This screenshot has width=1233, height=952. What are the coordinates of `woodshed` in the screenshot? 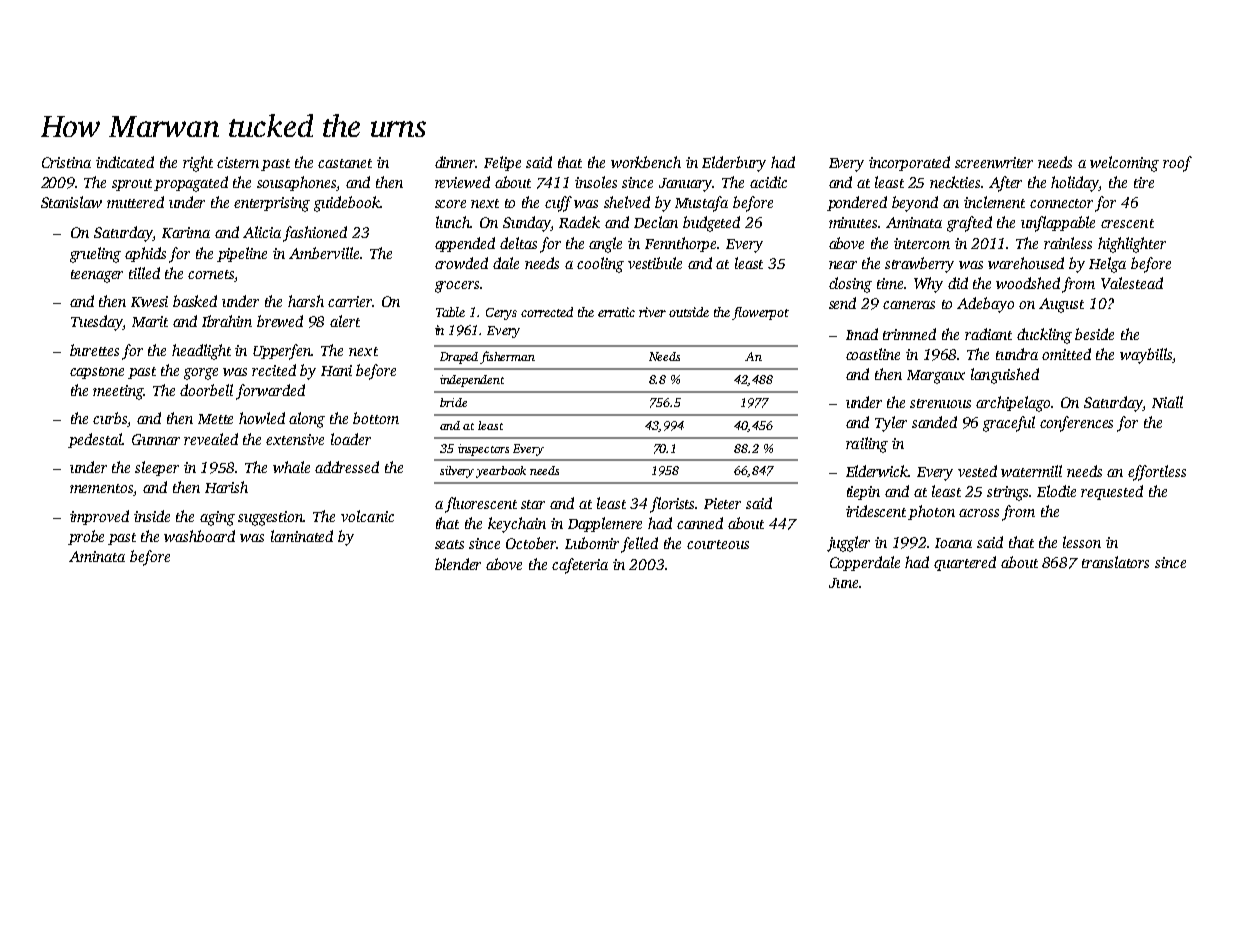 It's located at (1028, 283).
